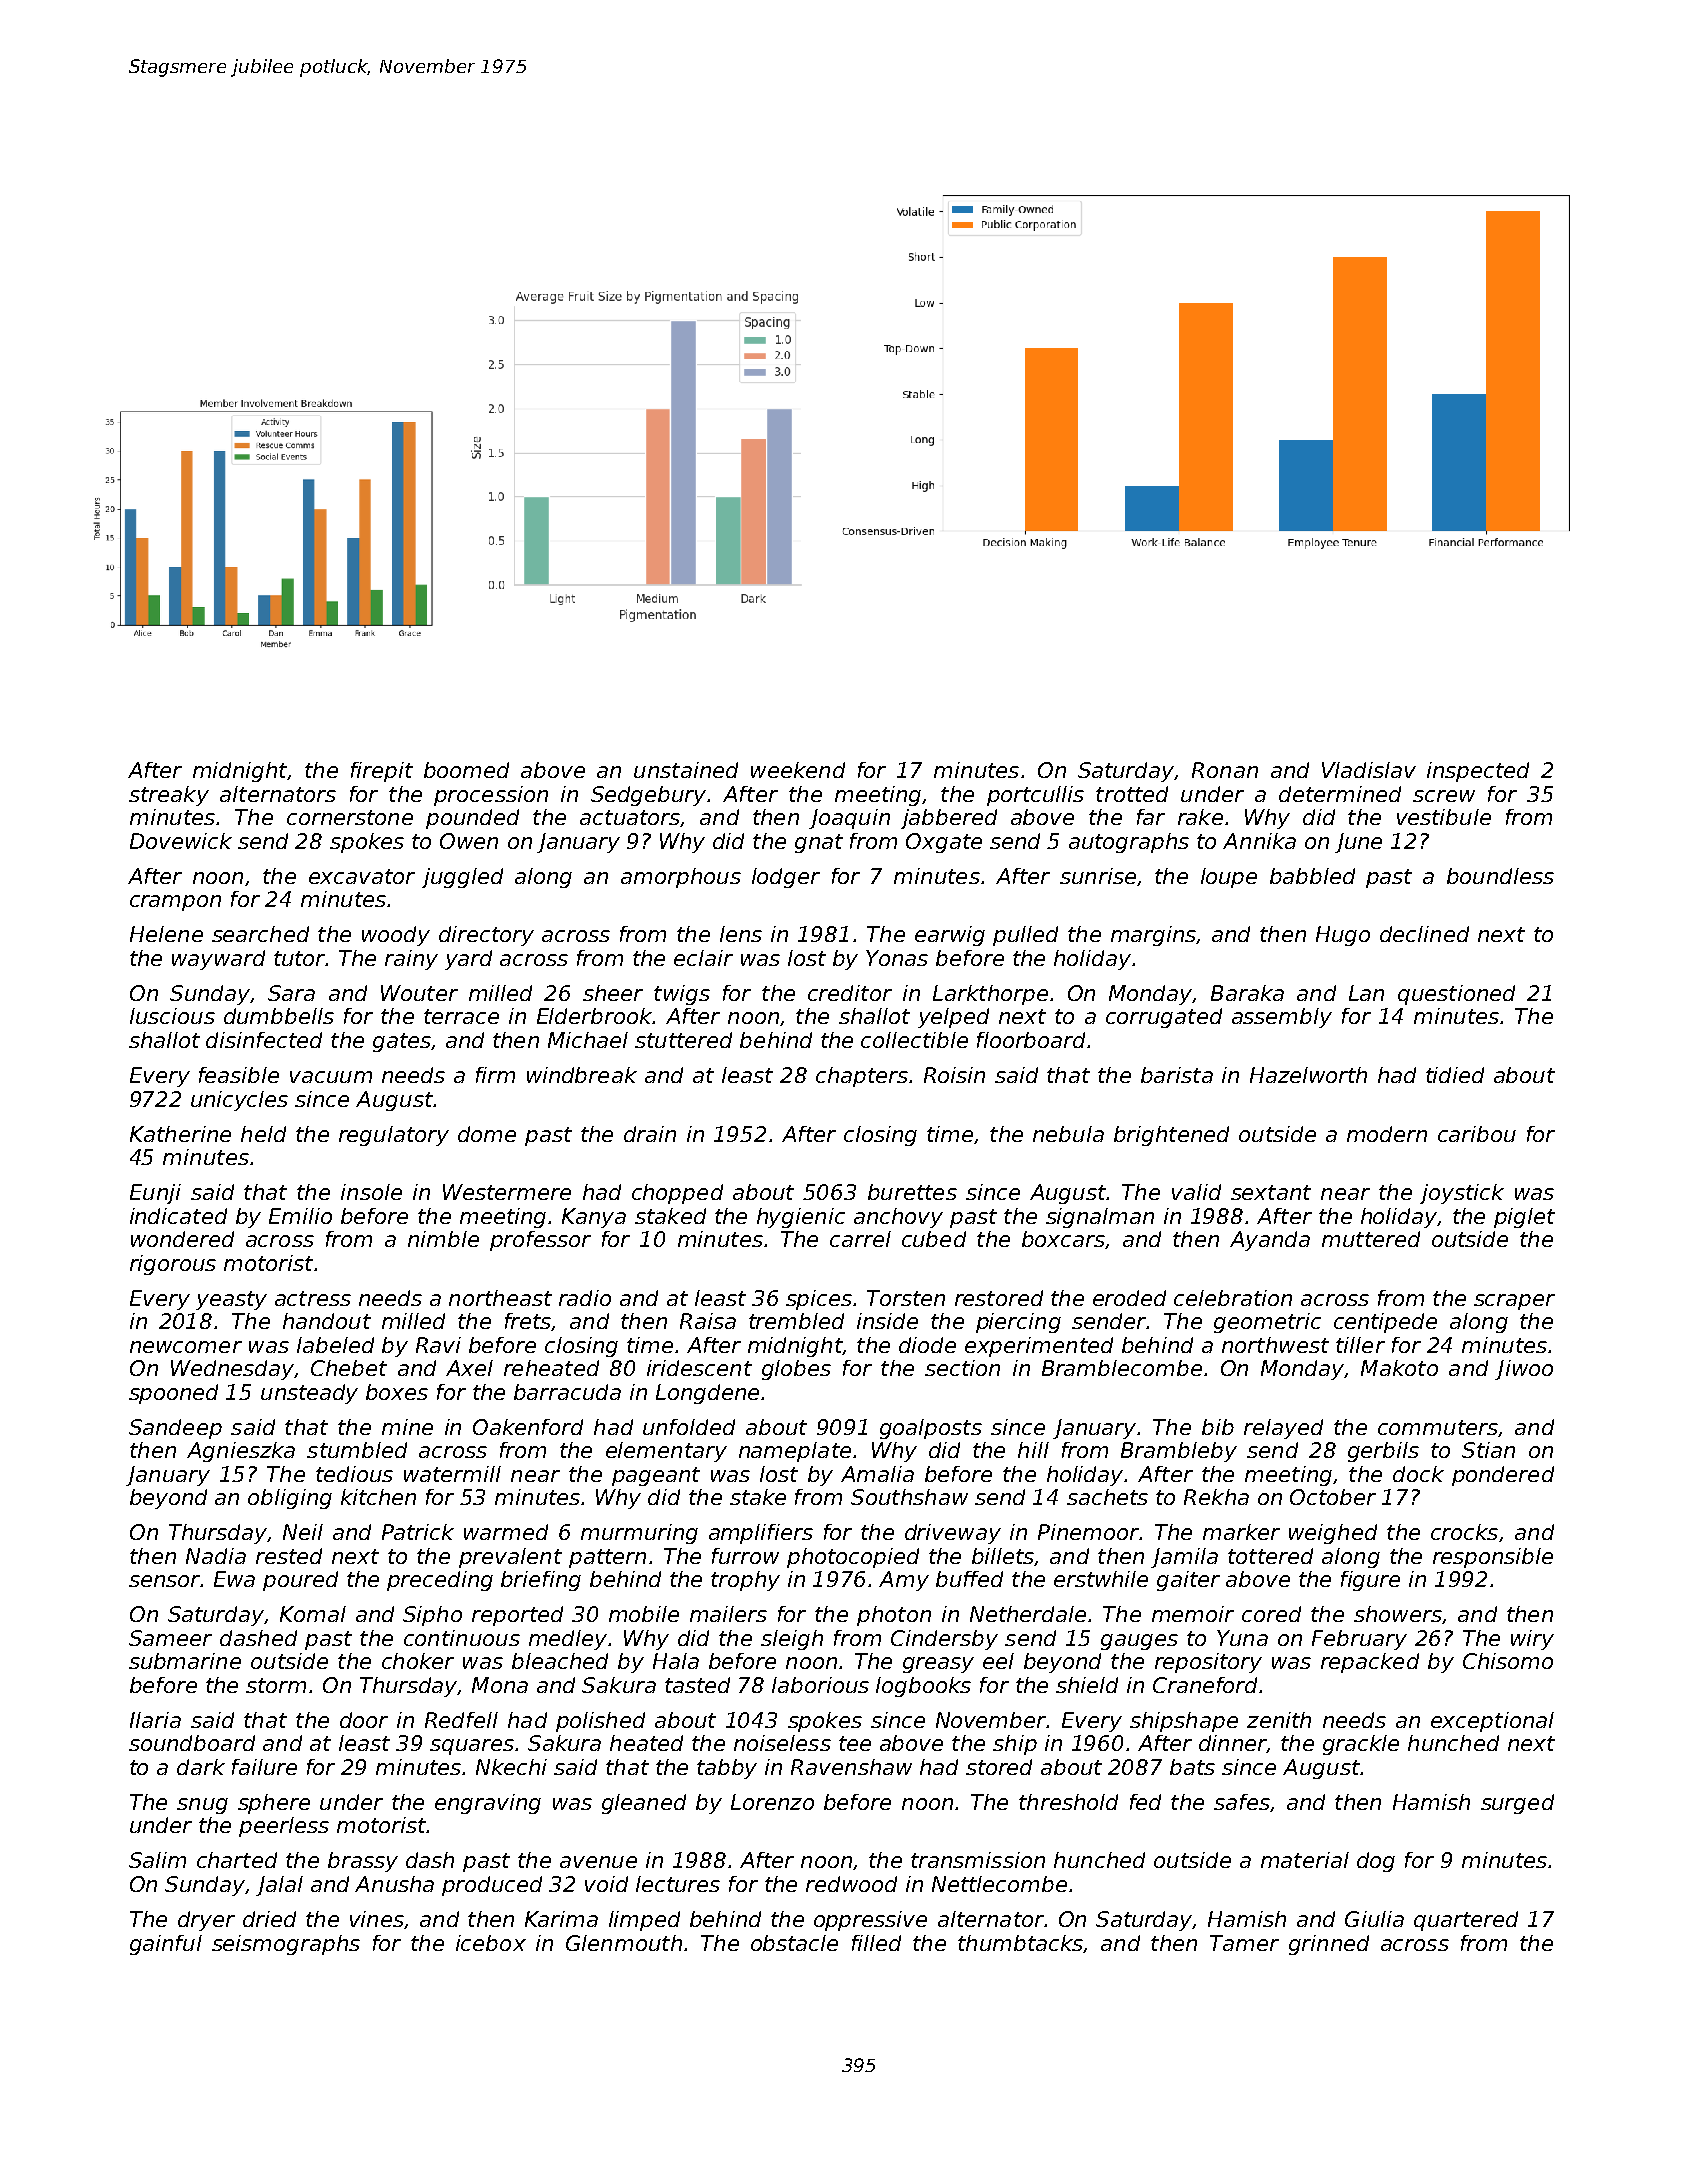 Image resolution: width=1683 pixels, height=2178 pixels. What do you see at coordinates (1225, 770) in the page?
I see `Ronan` at bounding box center [1225, 770].
